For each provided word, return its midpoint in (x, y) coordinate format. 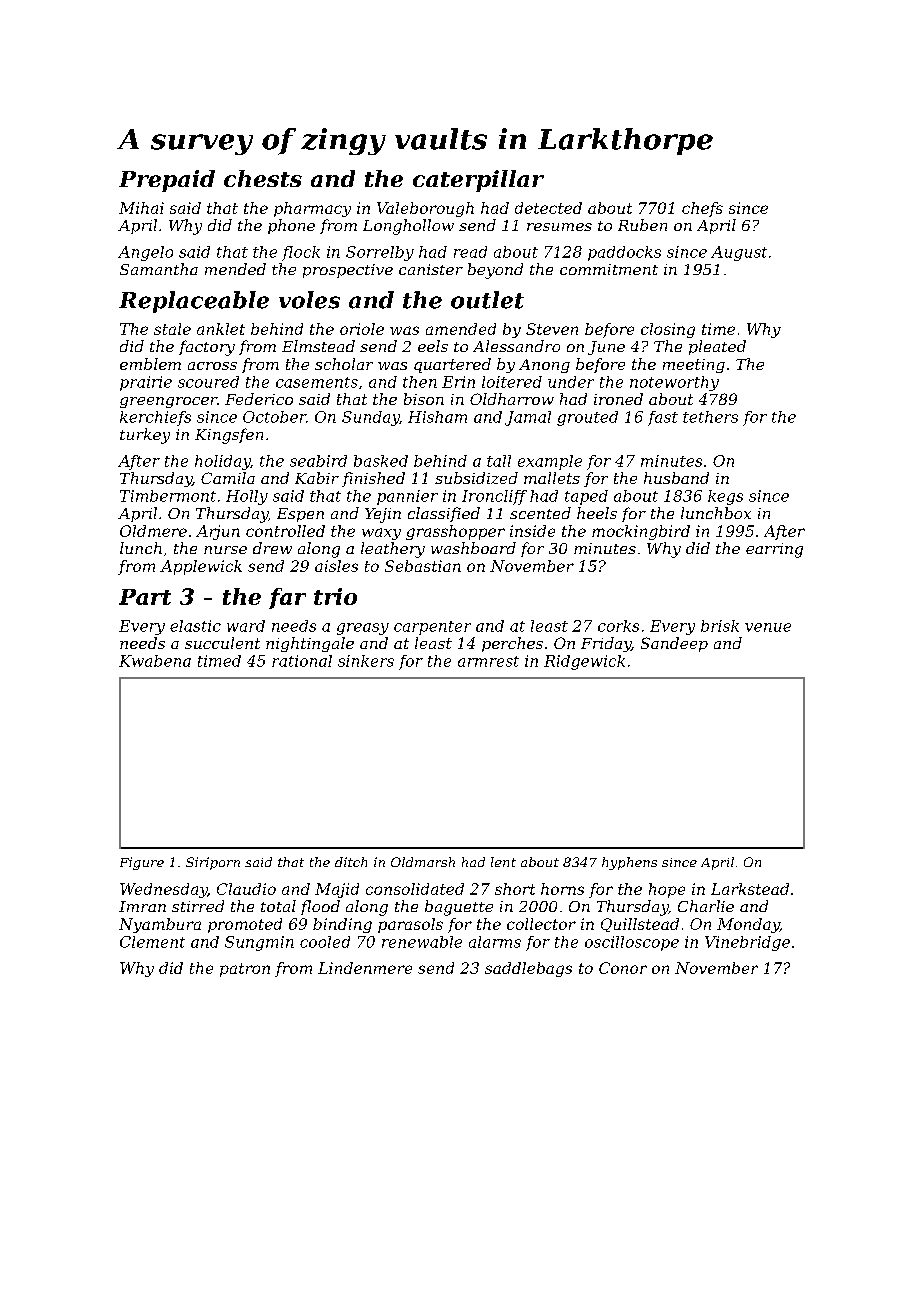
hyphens (629, 863)
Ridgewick (584, 662)
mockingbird (641, 532)
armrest (488, 661)
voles (309, 300)
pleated (717, 347)
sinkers (366, 661)
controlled (285, 531)
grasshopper (455, 532)
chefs (702, 209)
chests (263, 178)
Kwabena (155, 661)
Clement (152, 942)
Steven (552, 329)
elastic (195, 626)
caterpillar (478, 181)
